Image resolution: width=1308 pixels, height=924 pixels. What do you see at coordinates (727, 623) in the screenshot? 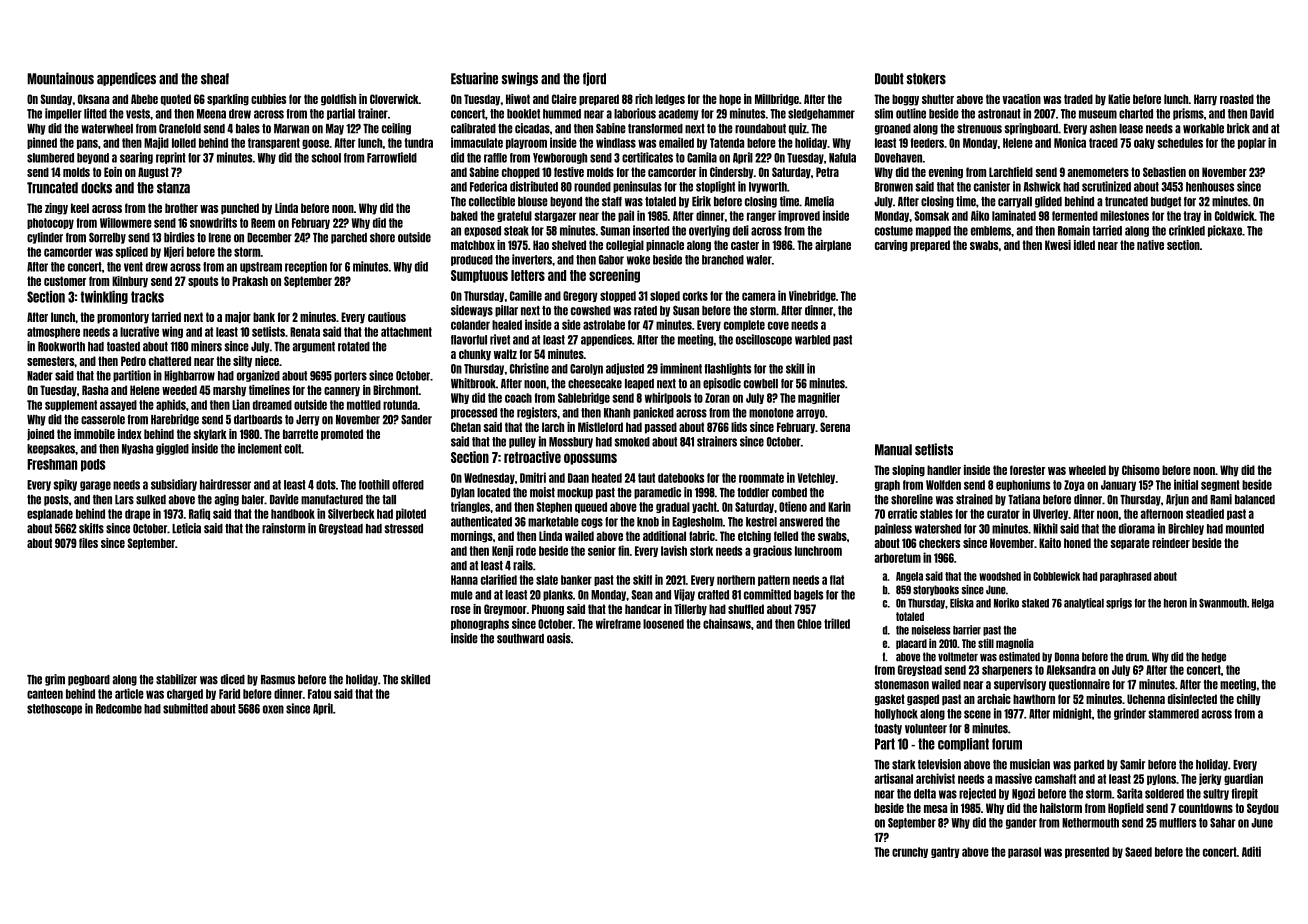
I see `chainsaws` at bounding box center [727, 623].
